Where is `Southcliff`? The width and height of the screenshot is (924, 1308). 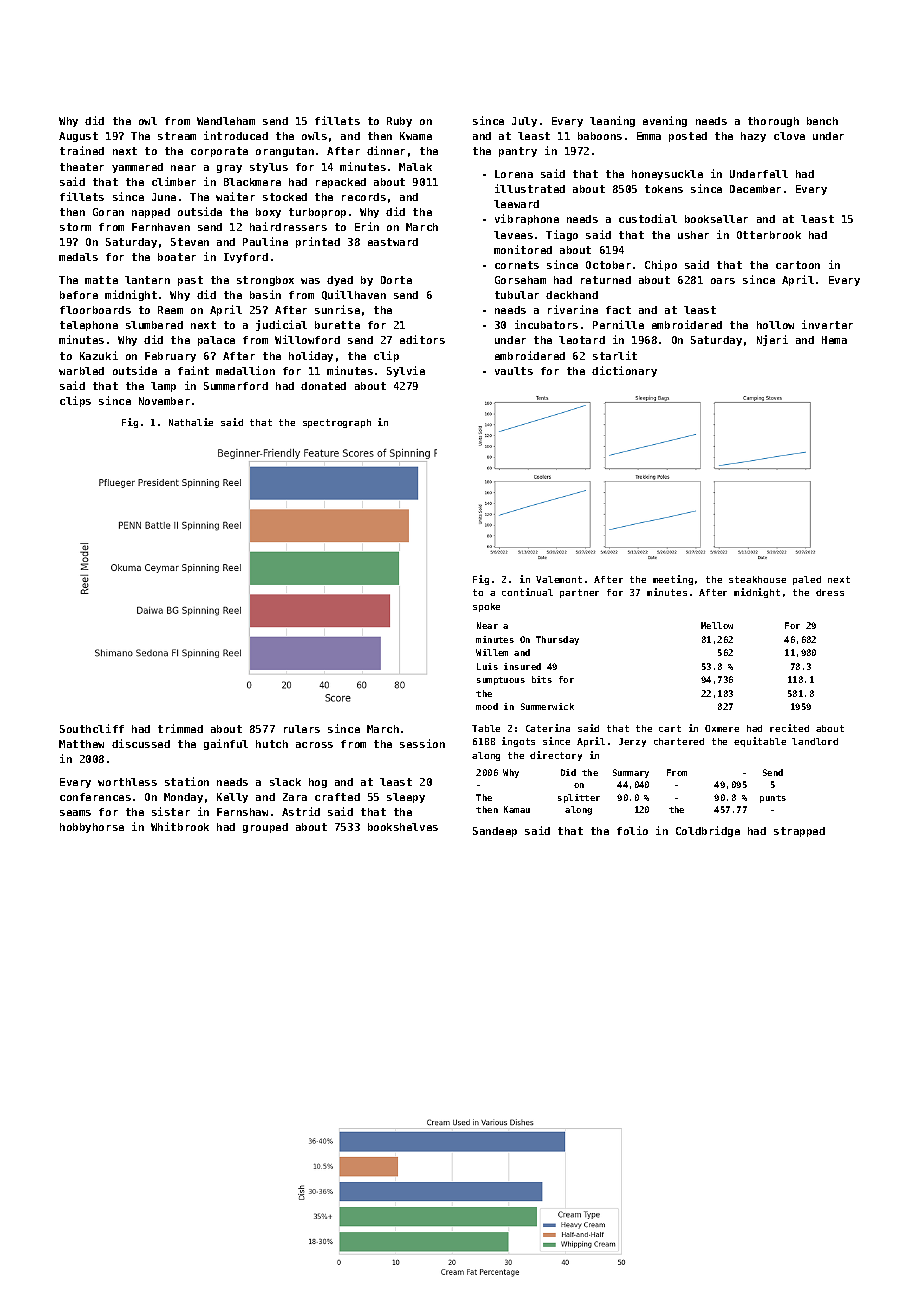 Southcliff is located at coordinates (92, 728).
